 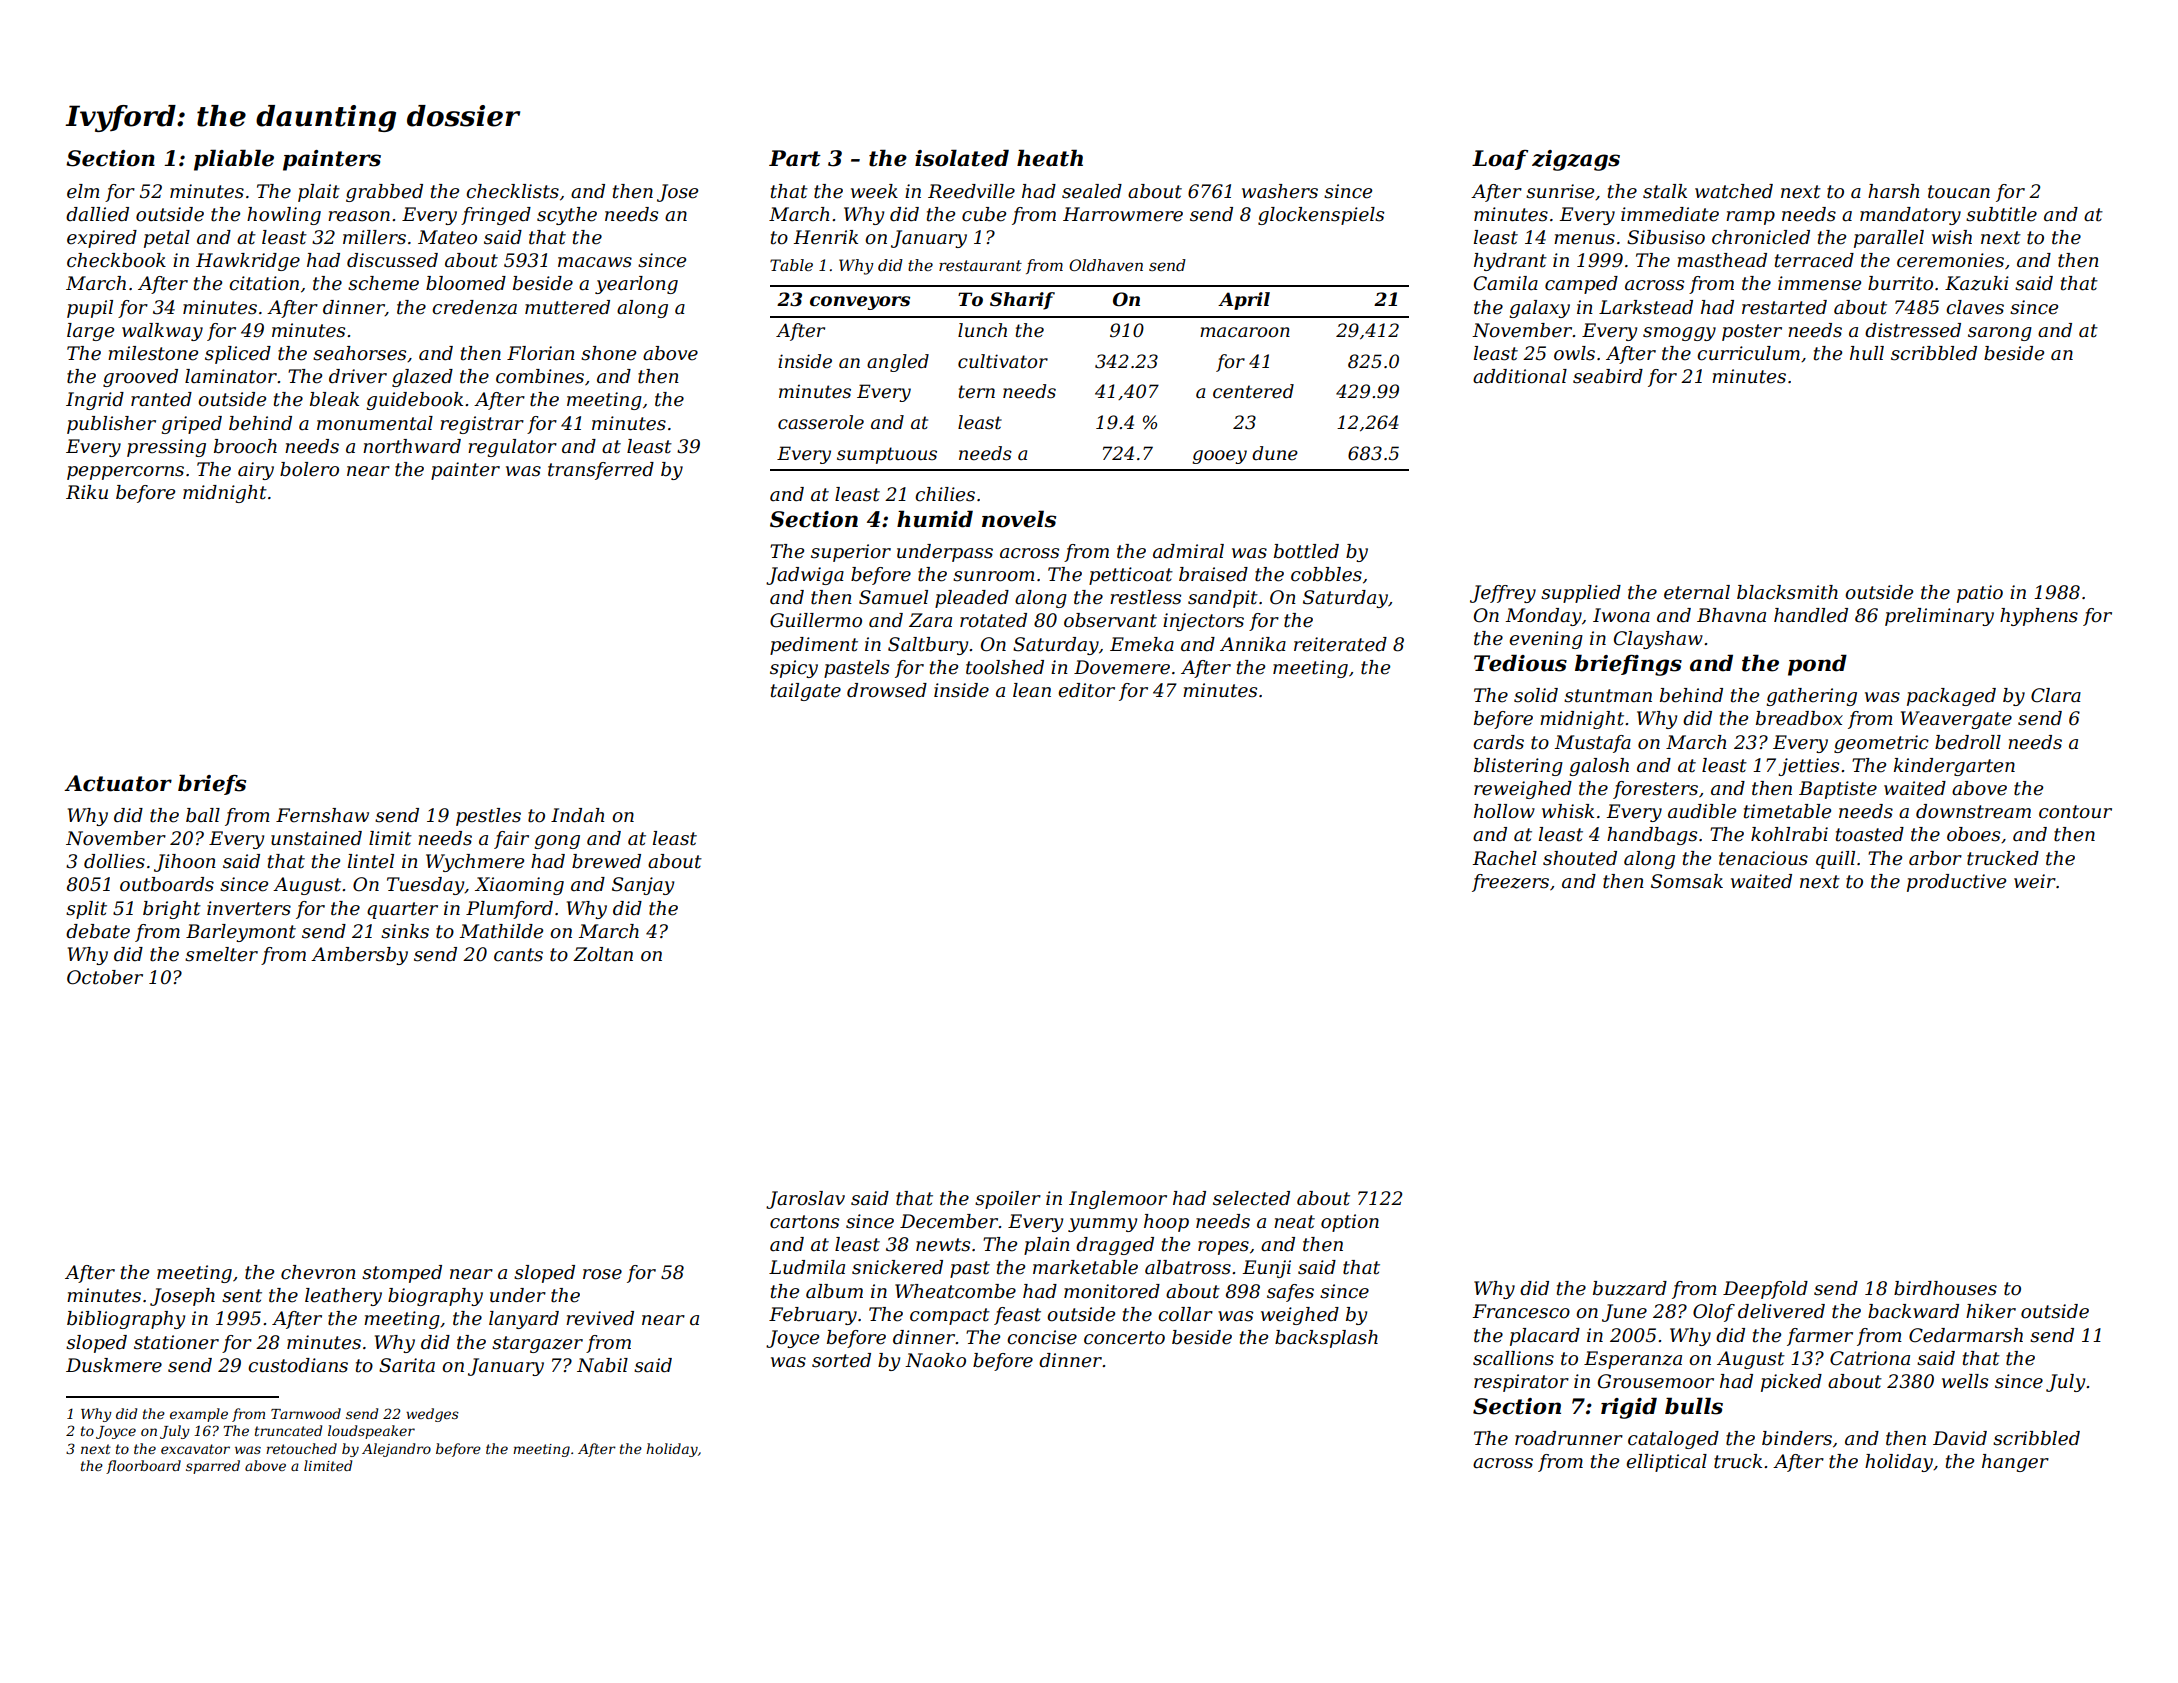 What do you see at coordinates (577, 815) in the image?
I see `Indah` at bounding box center [577, 815].
